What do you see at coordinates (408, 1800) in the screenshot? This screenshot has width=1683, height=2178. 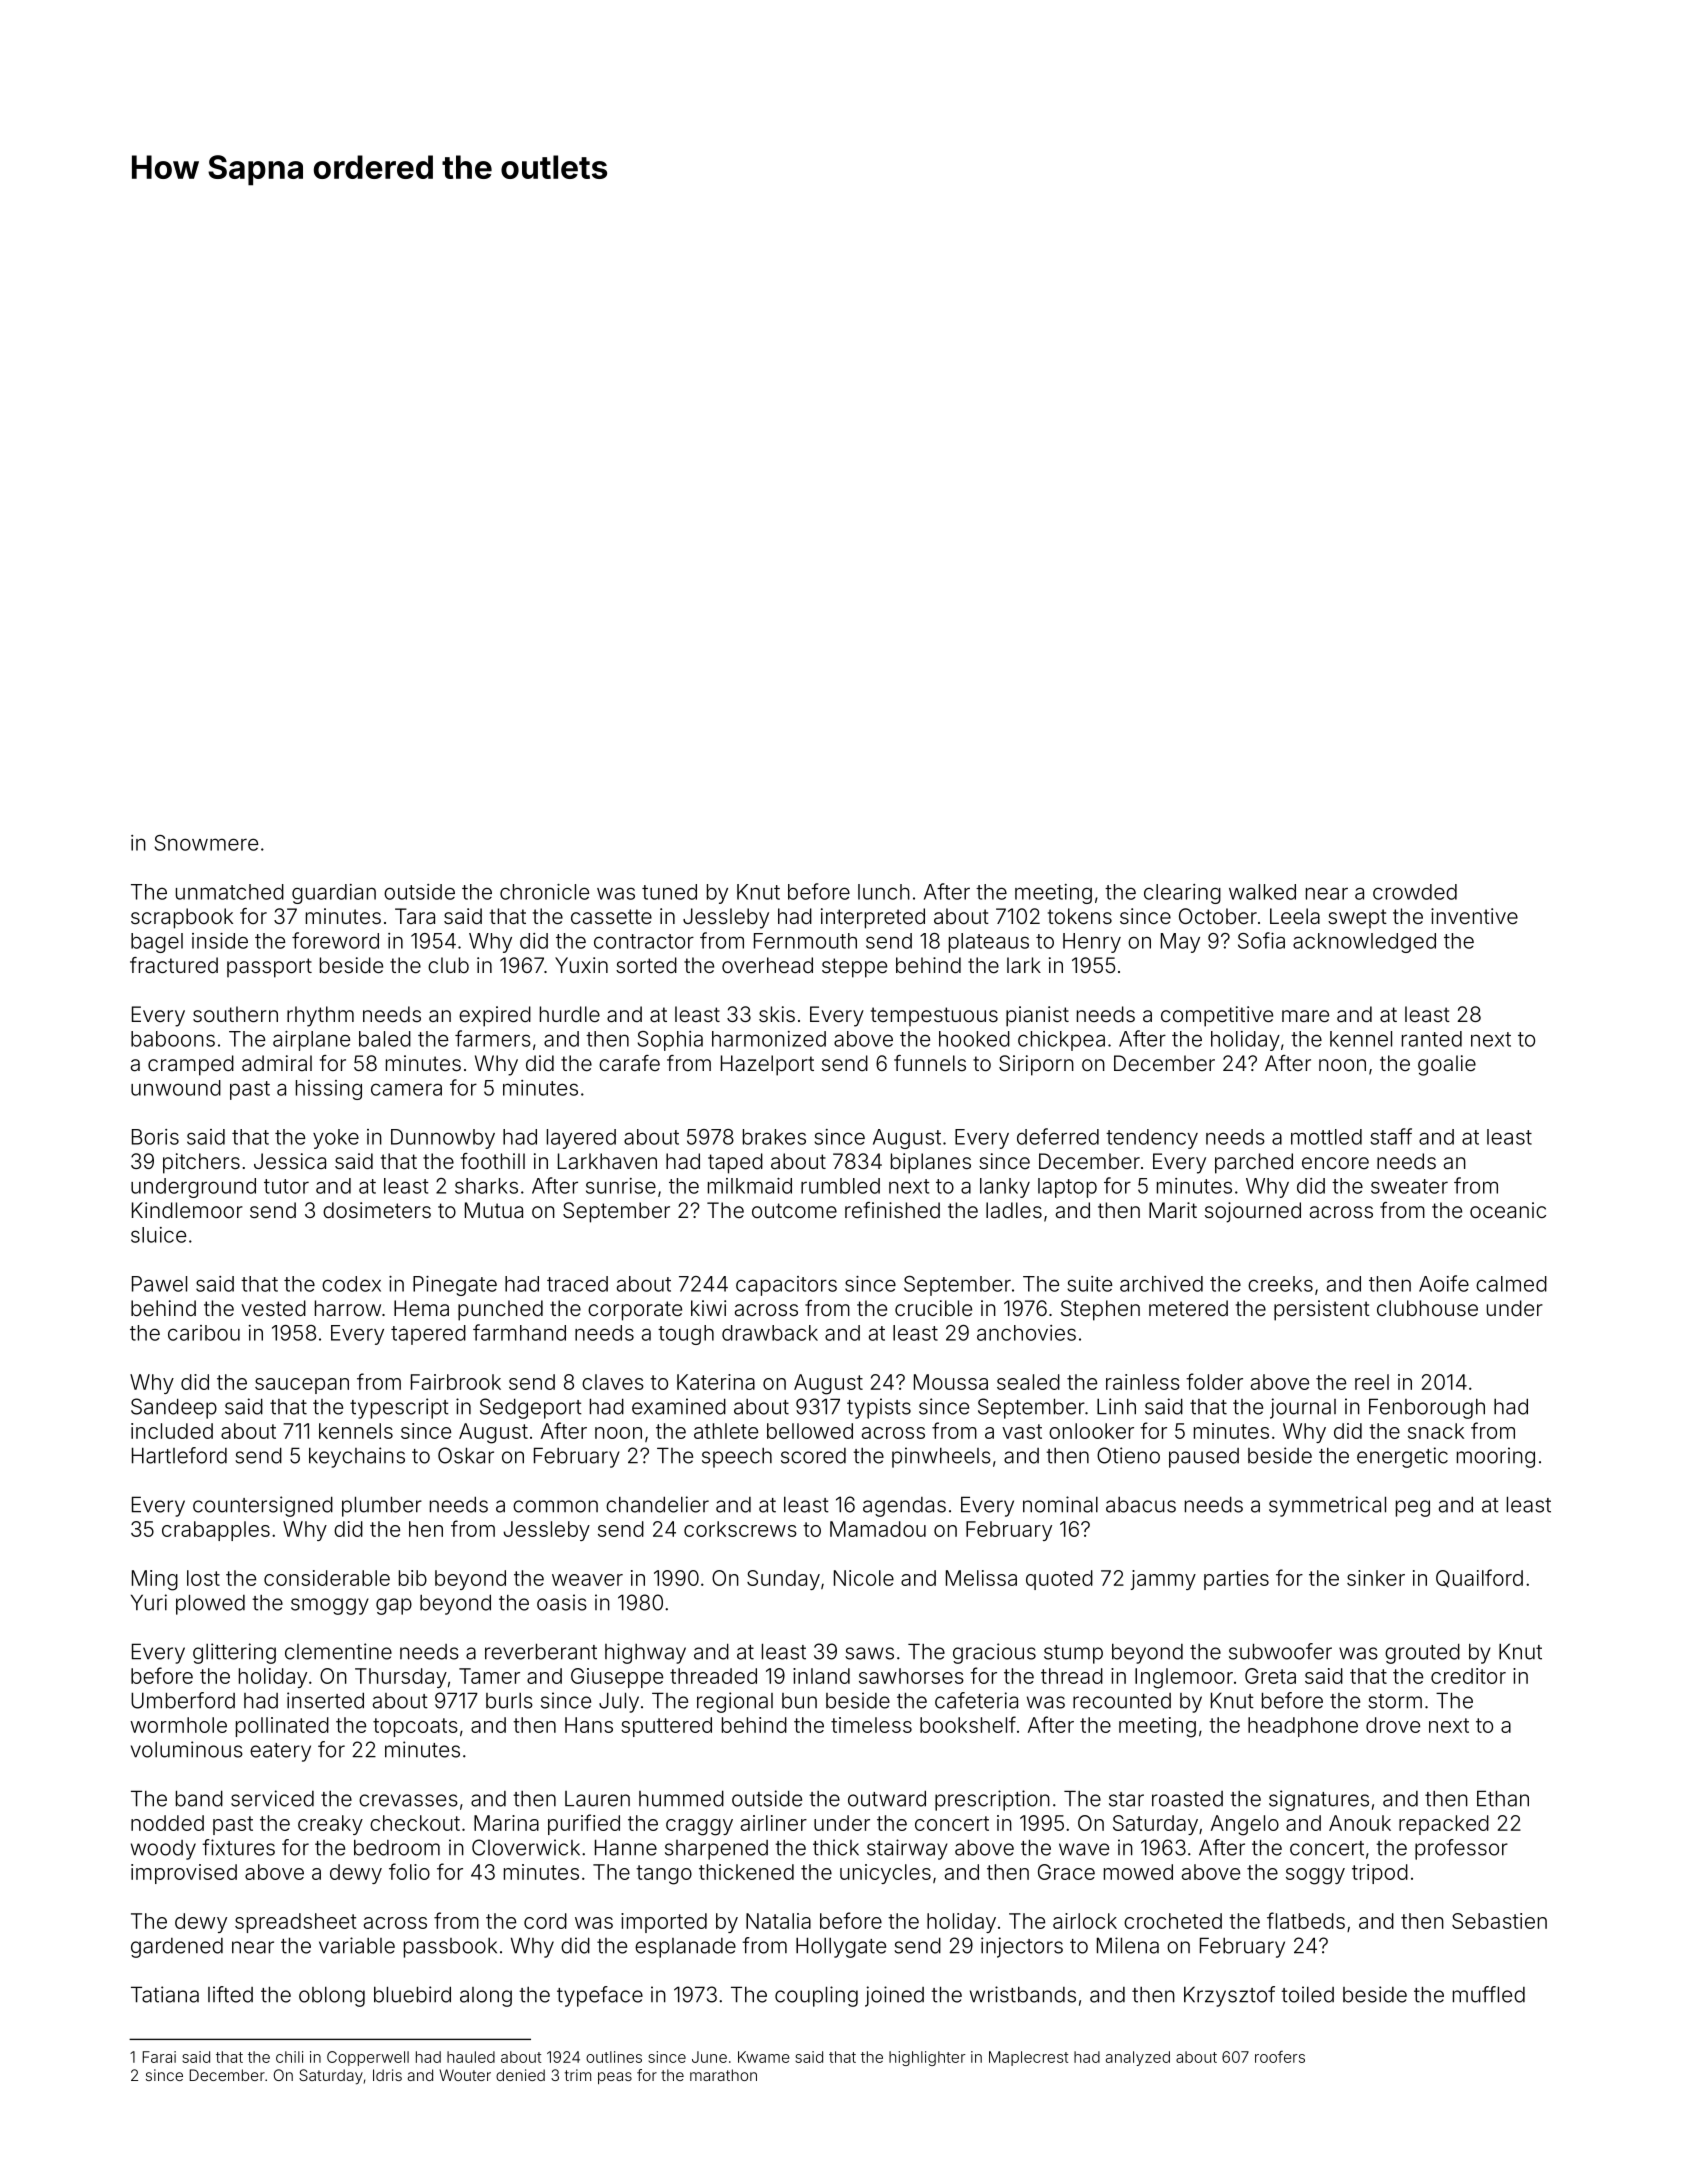 I see `crevasses` at bounding box center [408, 1800].
